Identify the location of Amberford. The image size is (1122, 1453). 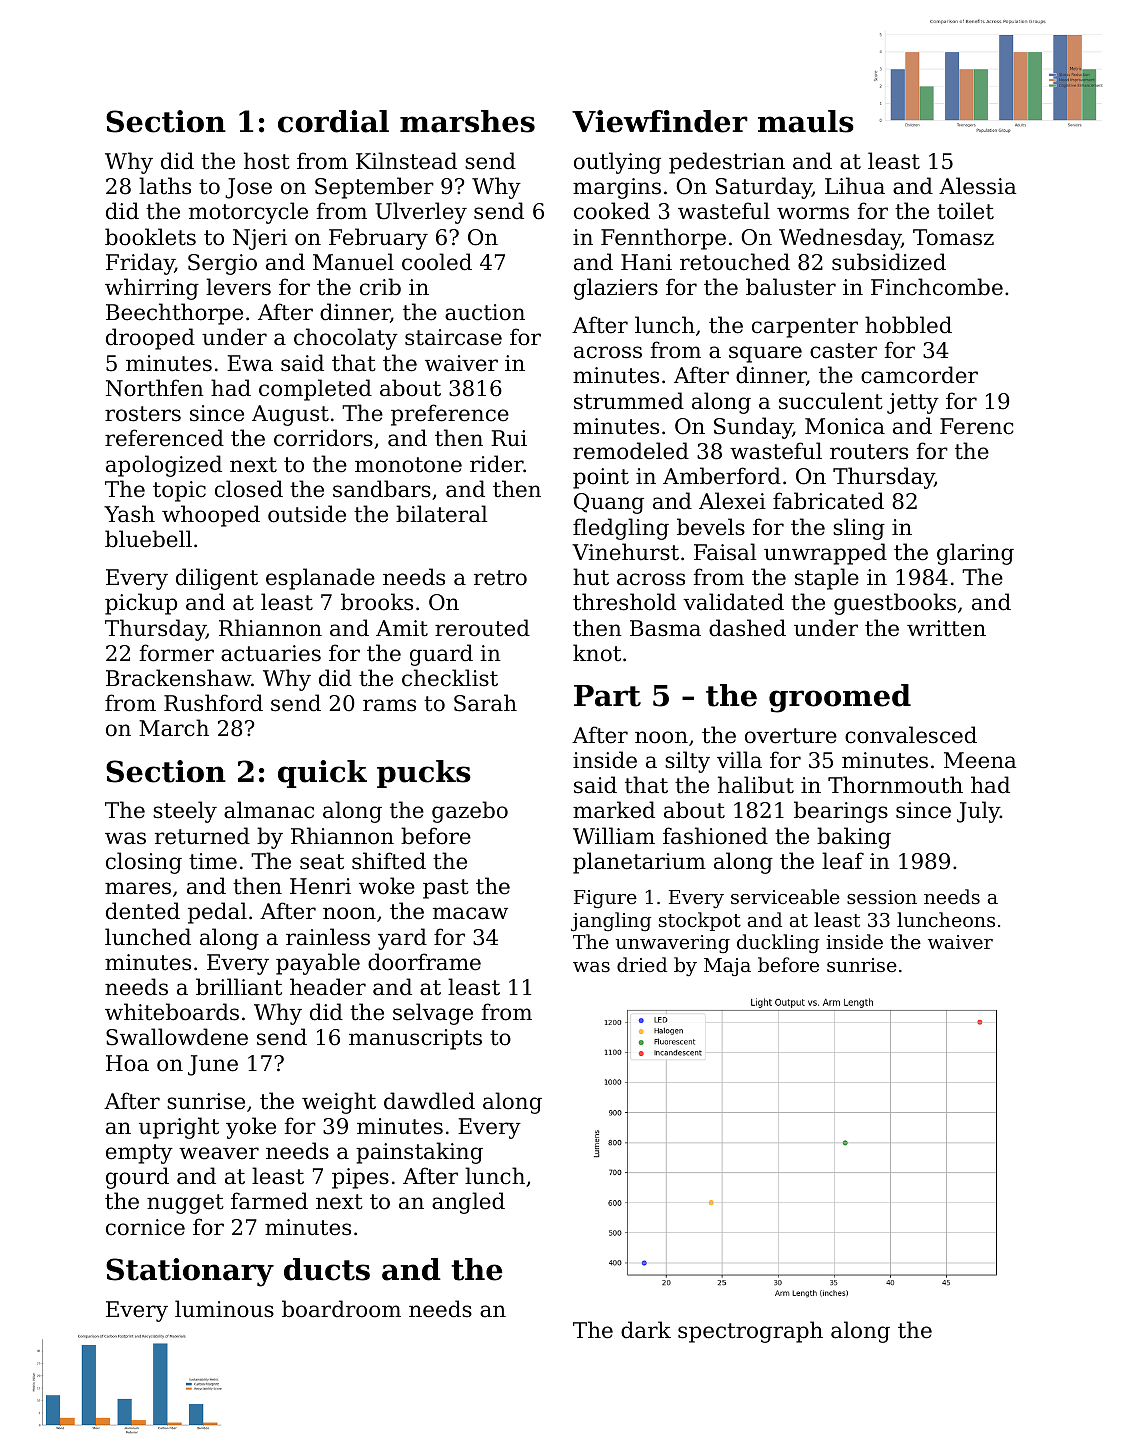
(722, 476).
